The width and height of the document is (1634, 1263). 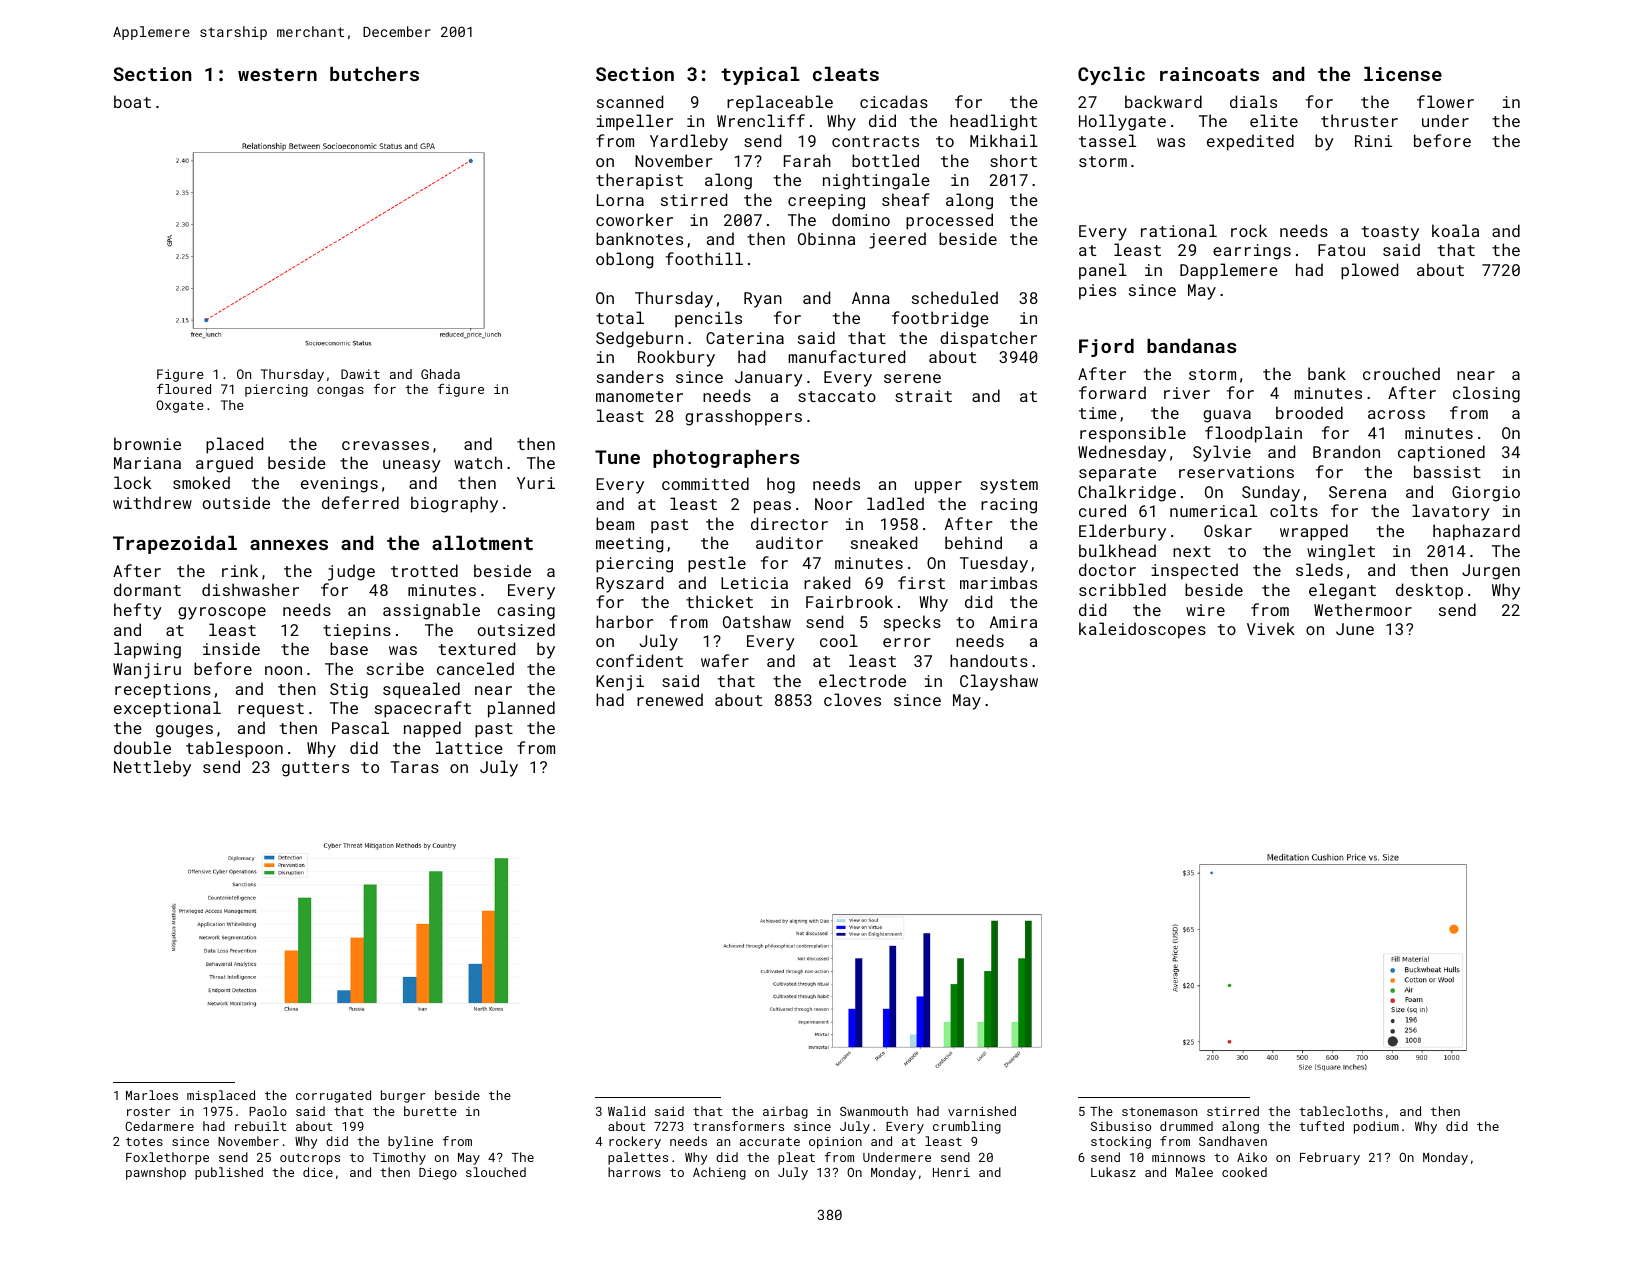 What do you see at coordinates (982, 1111) in the document?
I see `varnished` at bounding box center [982, 1111].
